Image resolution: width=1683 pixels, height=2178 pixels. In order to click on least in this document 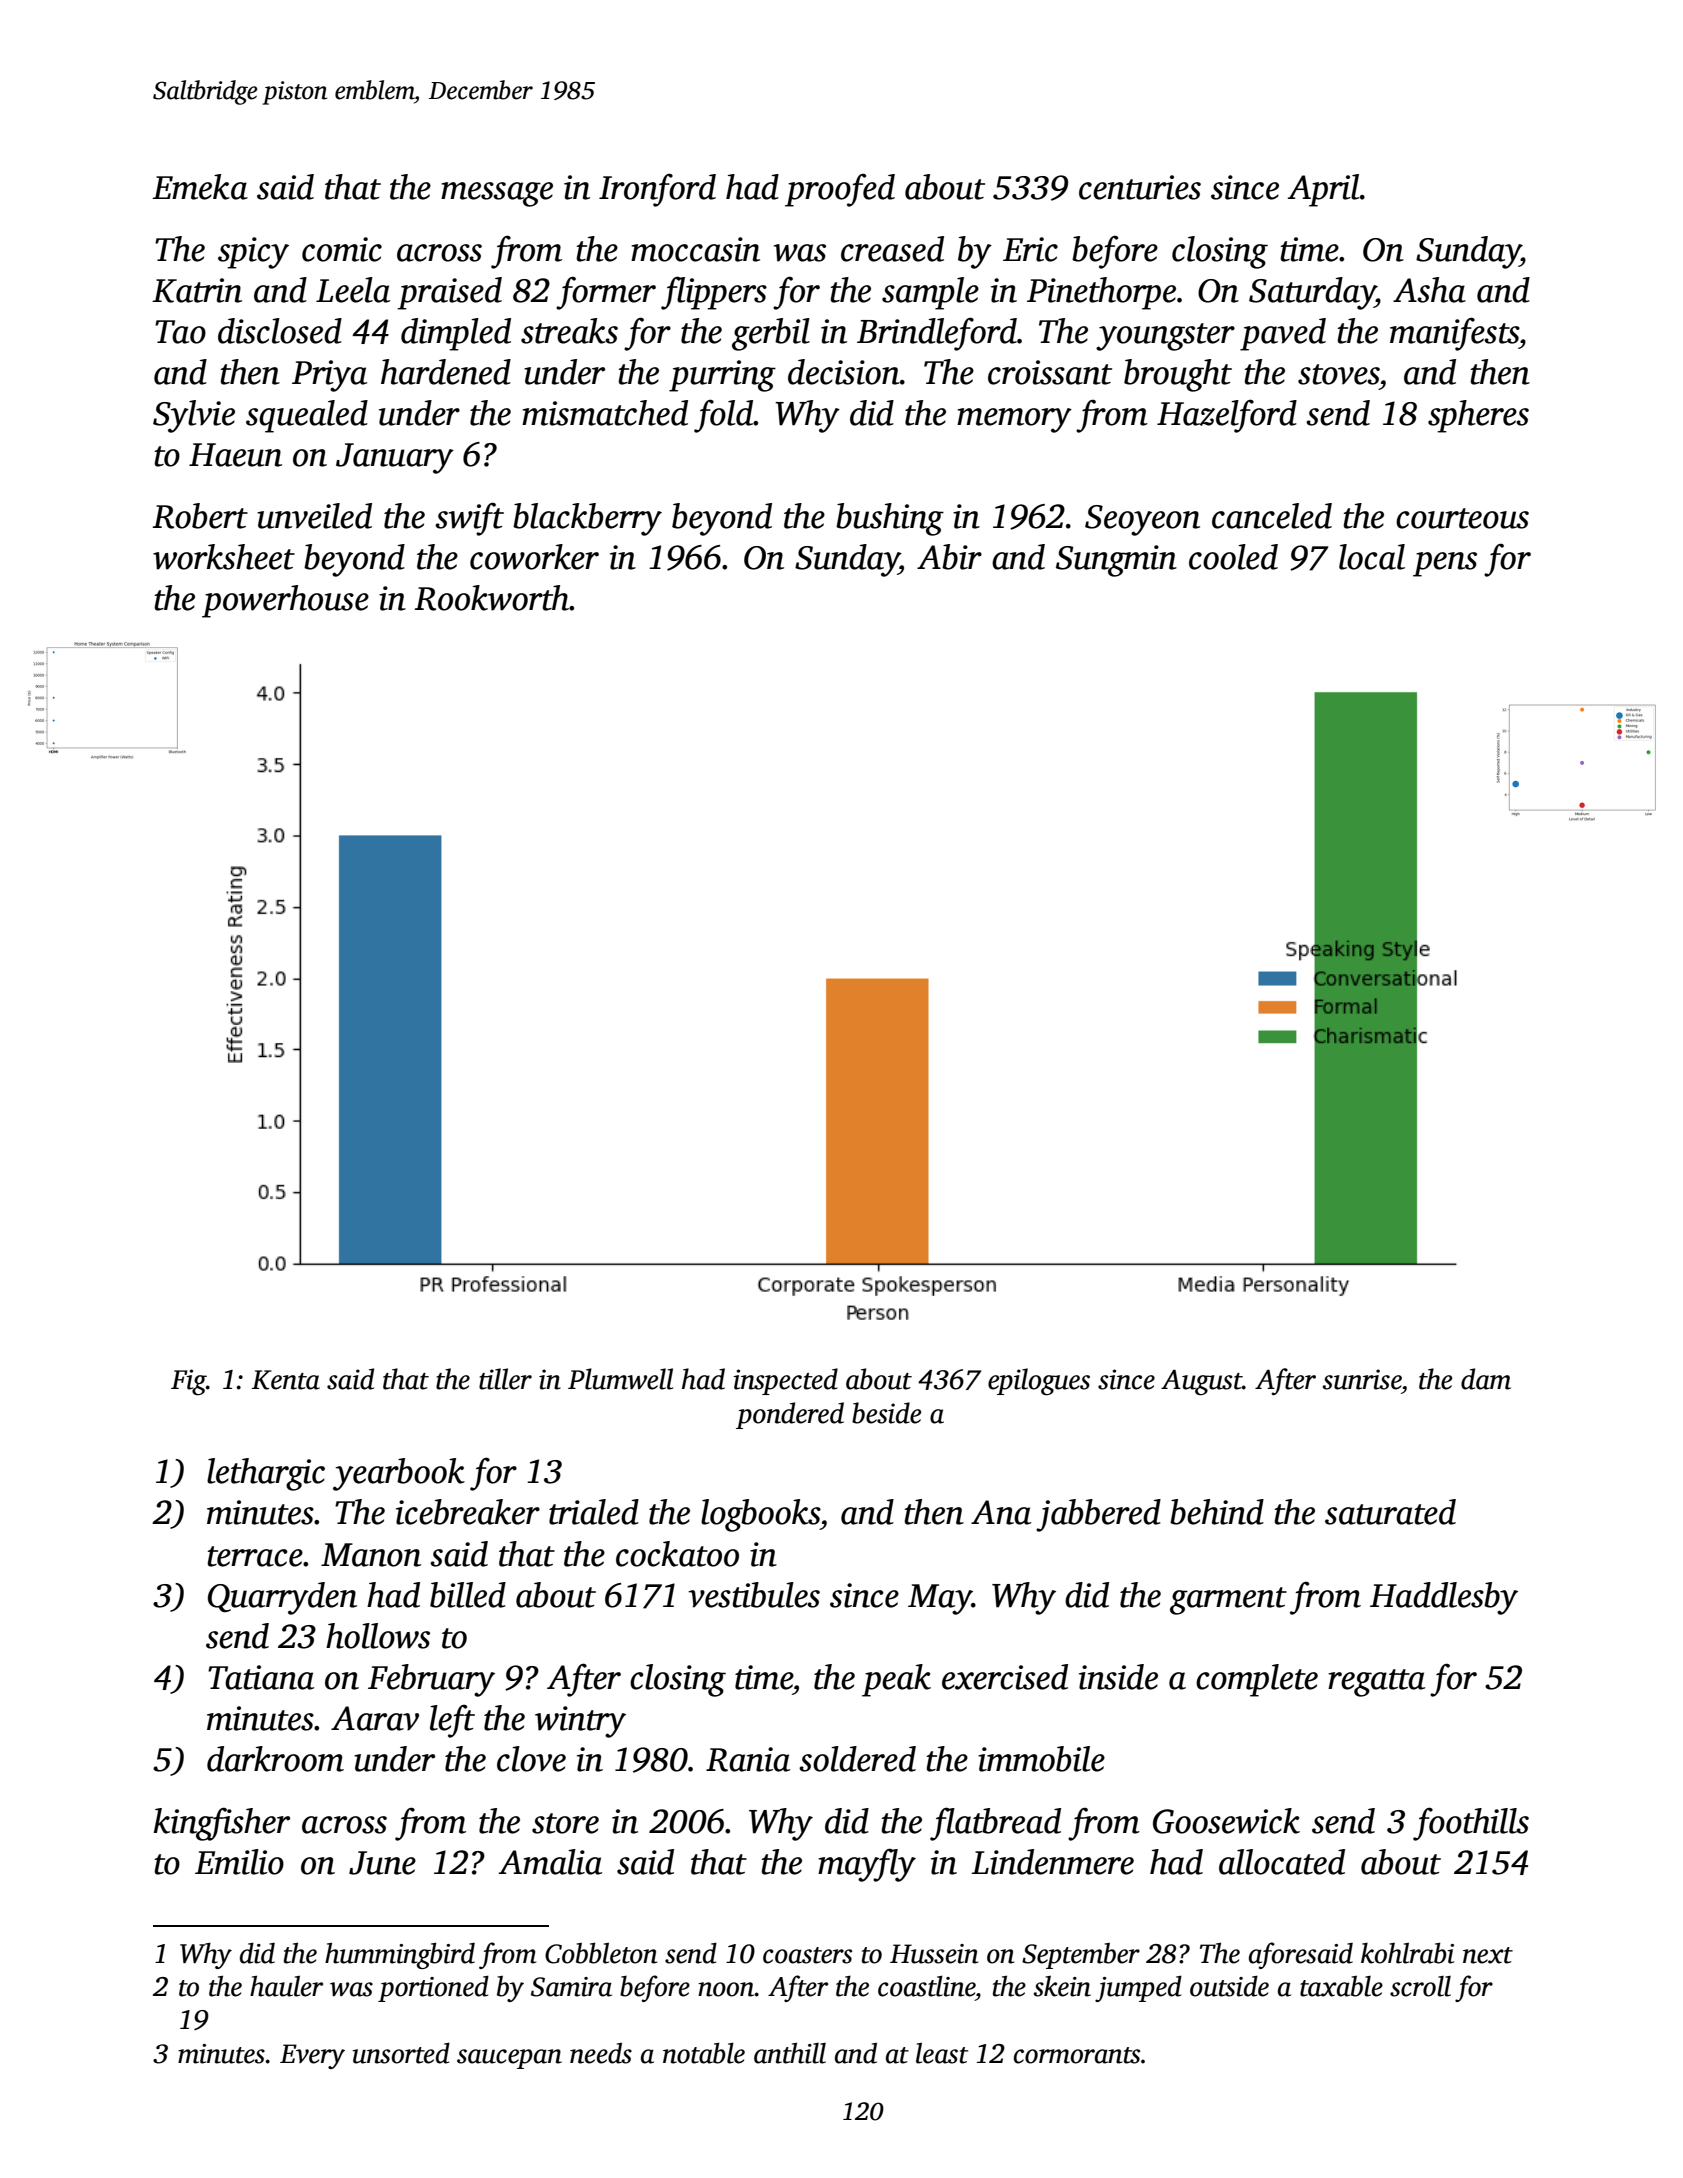, I will do `click(942, 2053)`.
